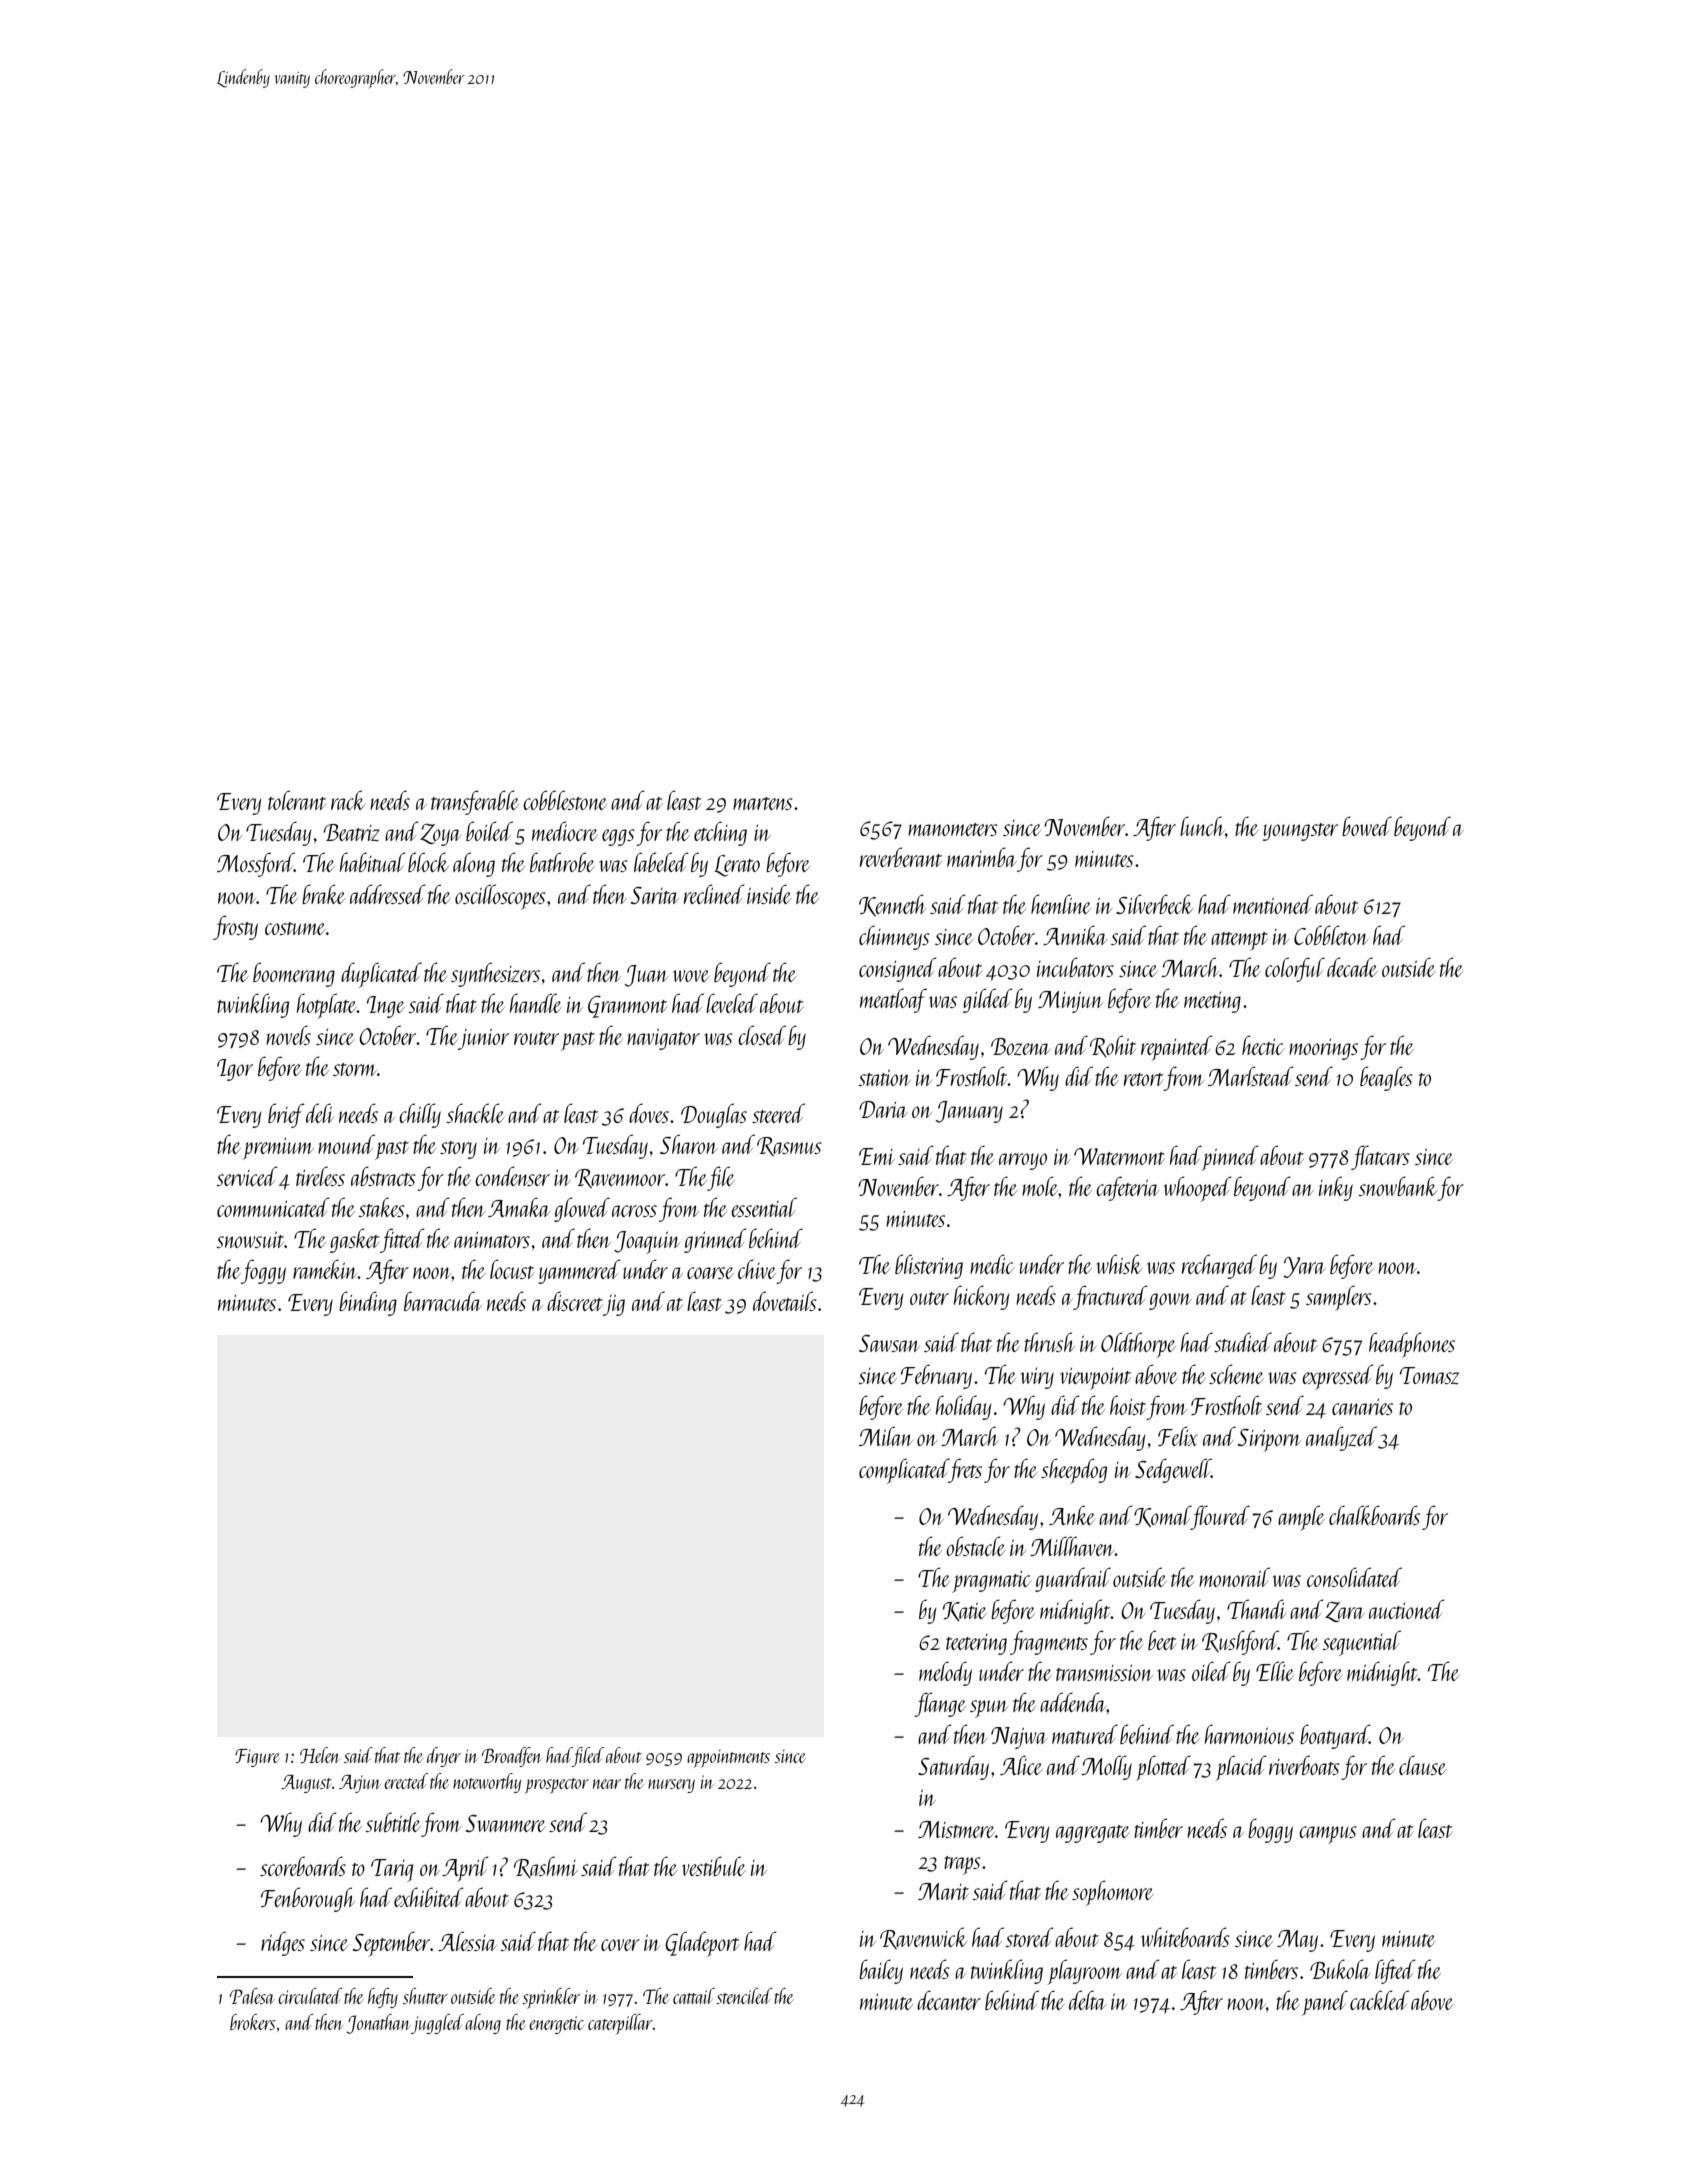 This image has height=2178, width=1683. Describe the element at coordinates (1412, 1345) in the image. I see `headphones` at that location.
